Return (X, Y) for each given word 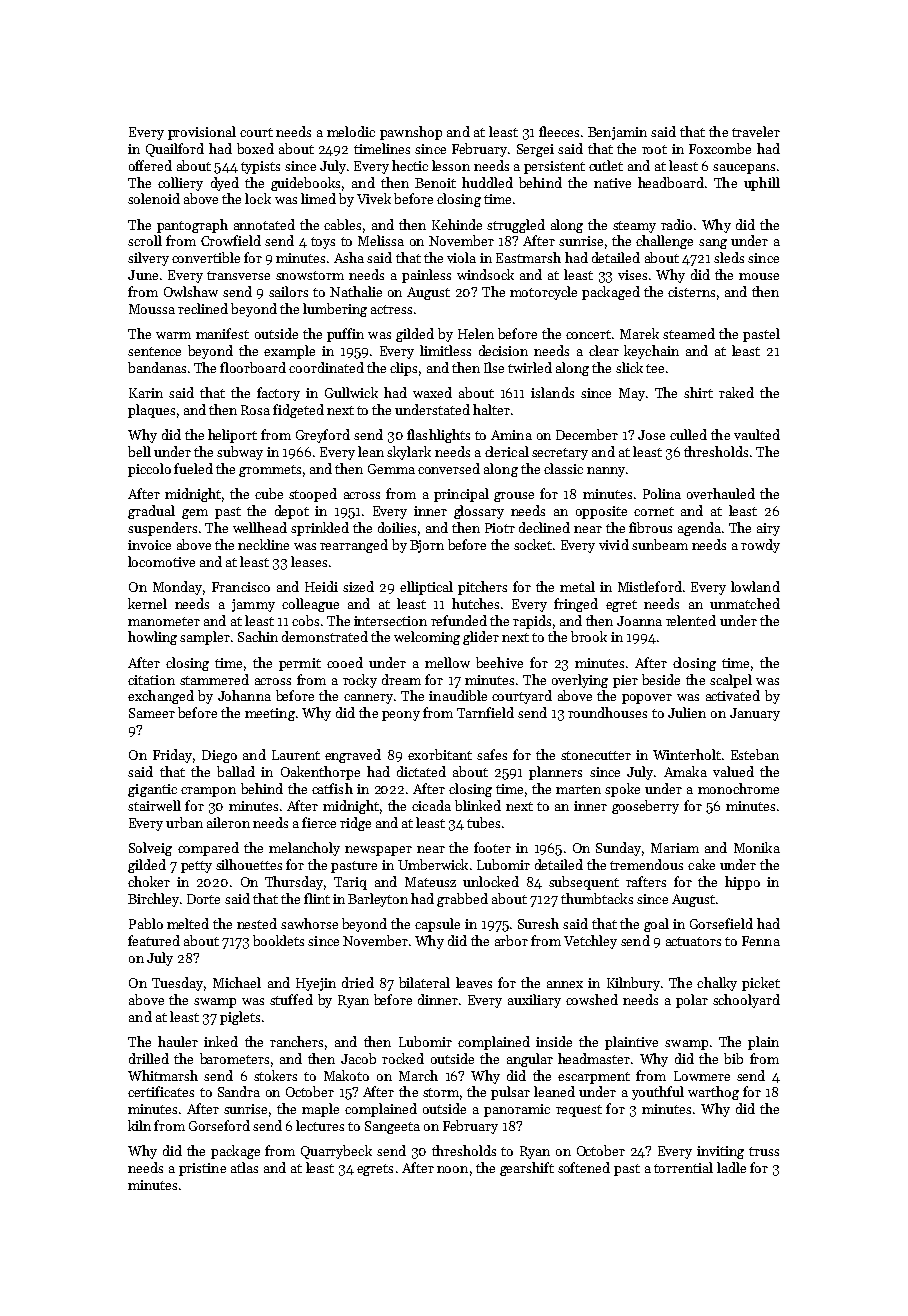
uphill (762, 184)
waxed (432, 392)
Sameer (152, 713)
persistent (554, 167)
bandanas (157, 367)
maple (320, 1110)
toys (323, 243)
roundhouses (607, 712)
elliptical (426, 588)
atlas (244, 1167)
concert (588, 334)
